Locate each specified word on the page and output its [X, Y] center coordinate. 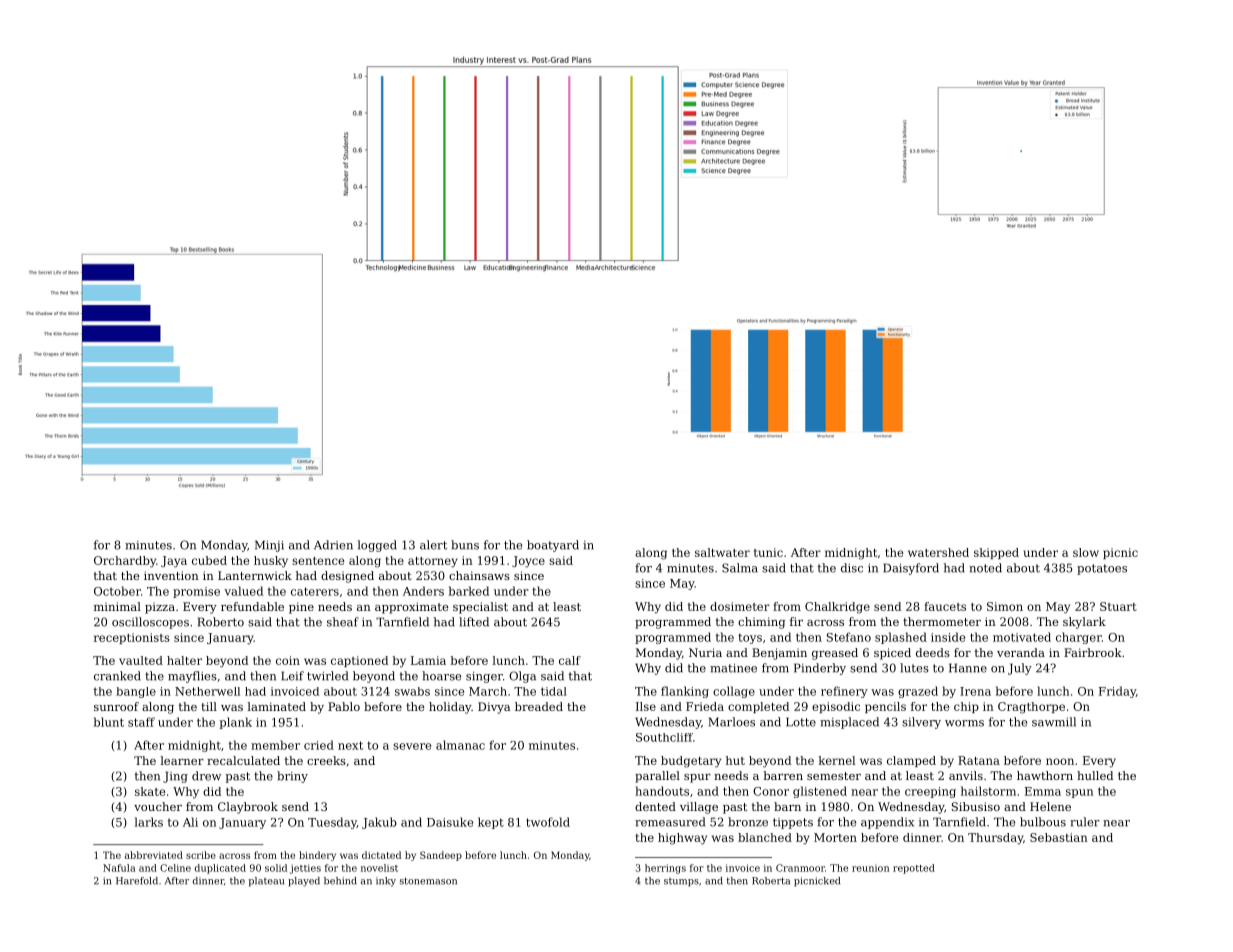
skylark [1084, 623]
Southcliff [664, 737]
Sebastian [1059, 837]
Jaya [174, 562]
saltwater [722, 552]
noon [1060, 761]
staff [141, 722]
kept [491, 823]
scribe [201, 855]
